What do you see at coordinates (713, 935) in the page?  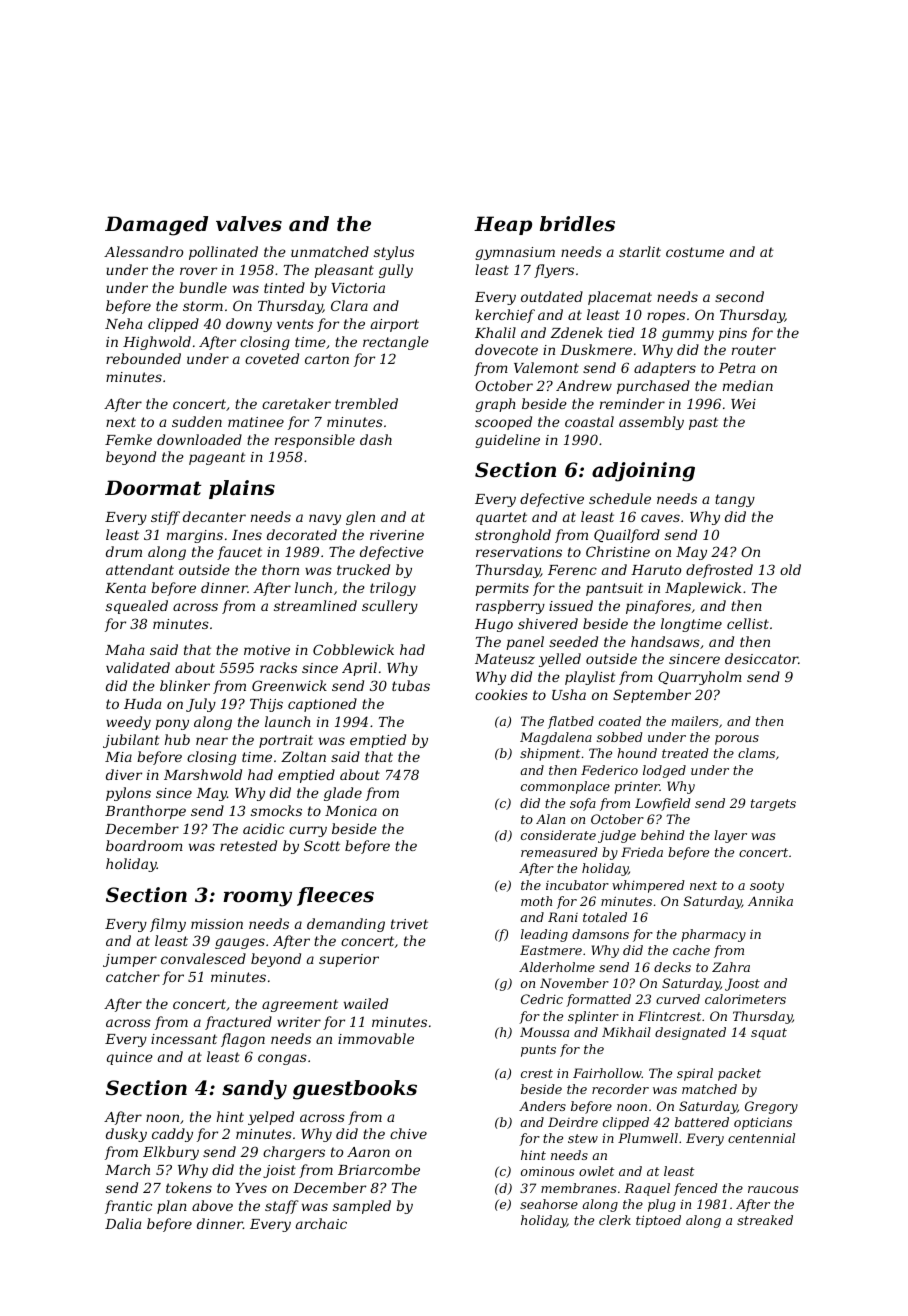 I see `pharmacy` at bounding box center [713, 935].
